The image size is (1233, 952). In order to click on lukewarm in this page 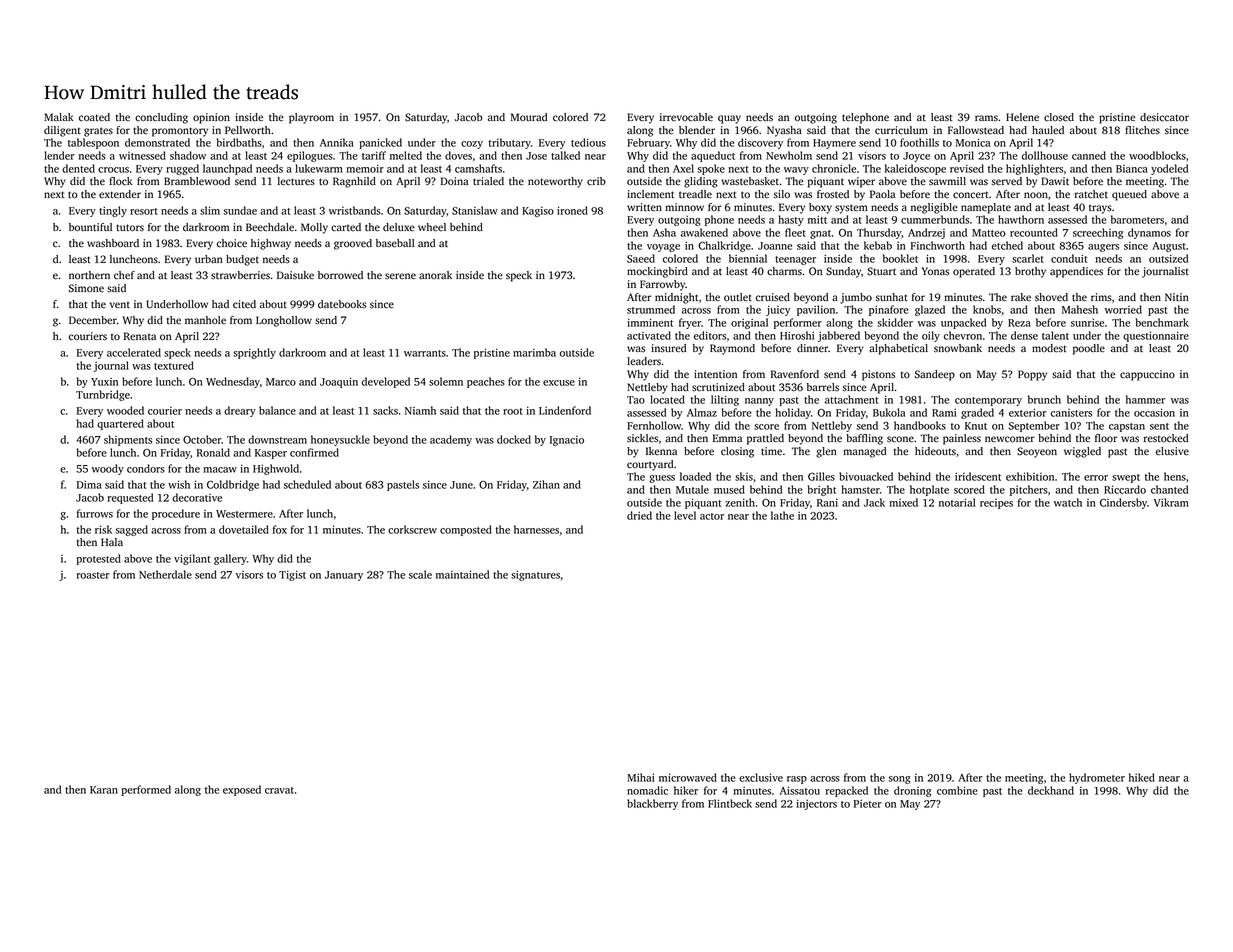, I will do `click(319, 168)`.
